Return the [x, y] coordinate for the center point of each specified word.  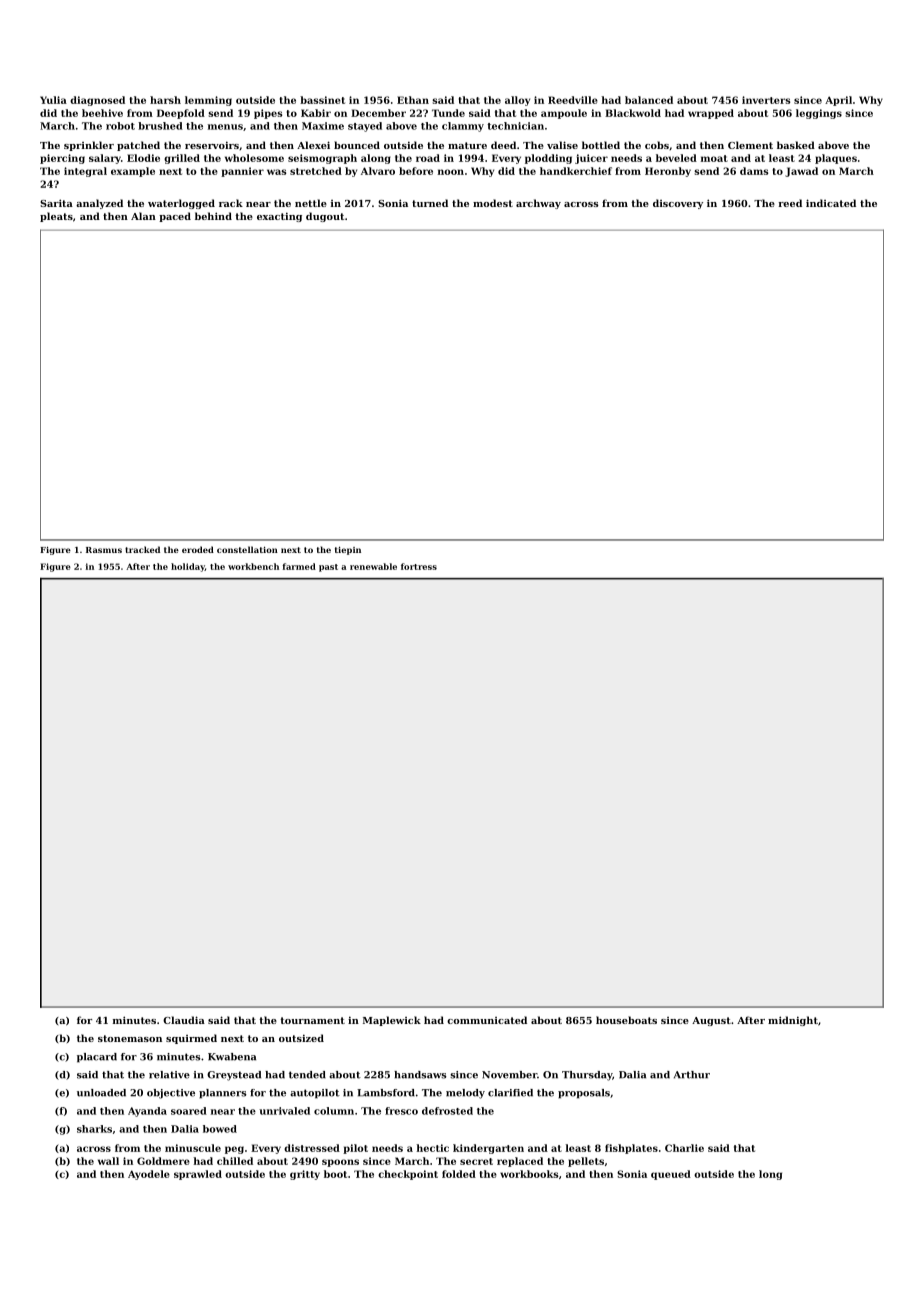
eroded [198, 549]
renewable [373, 566]
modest [493, 203]
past [328, 568]
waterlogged [181, 204]
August [711, 1021]
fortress [419, 566]
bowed [220, 1129]
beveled [676, 158]
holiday [188, 567]
